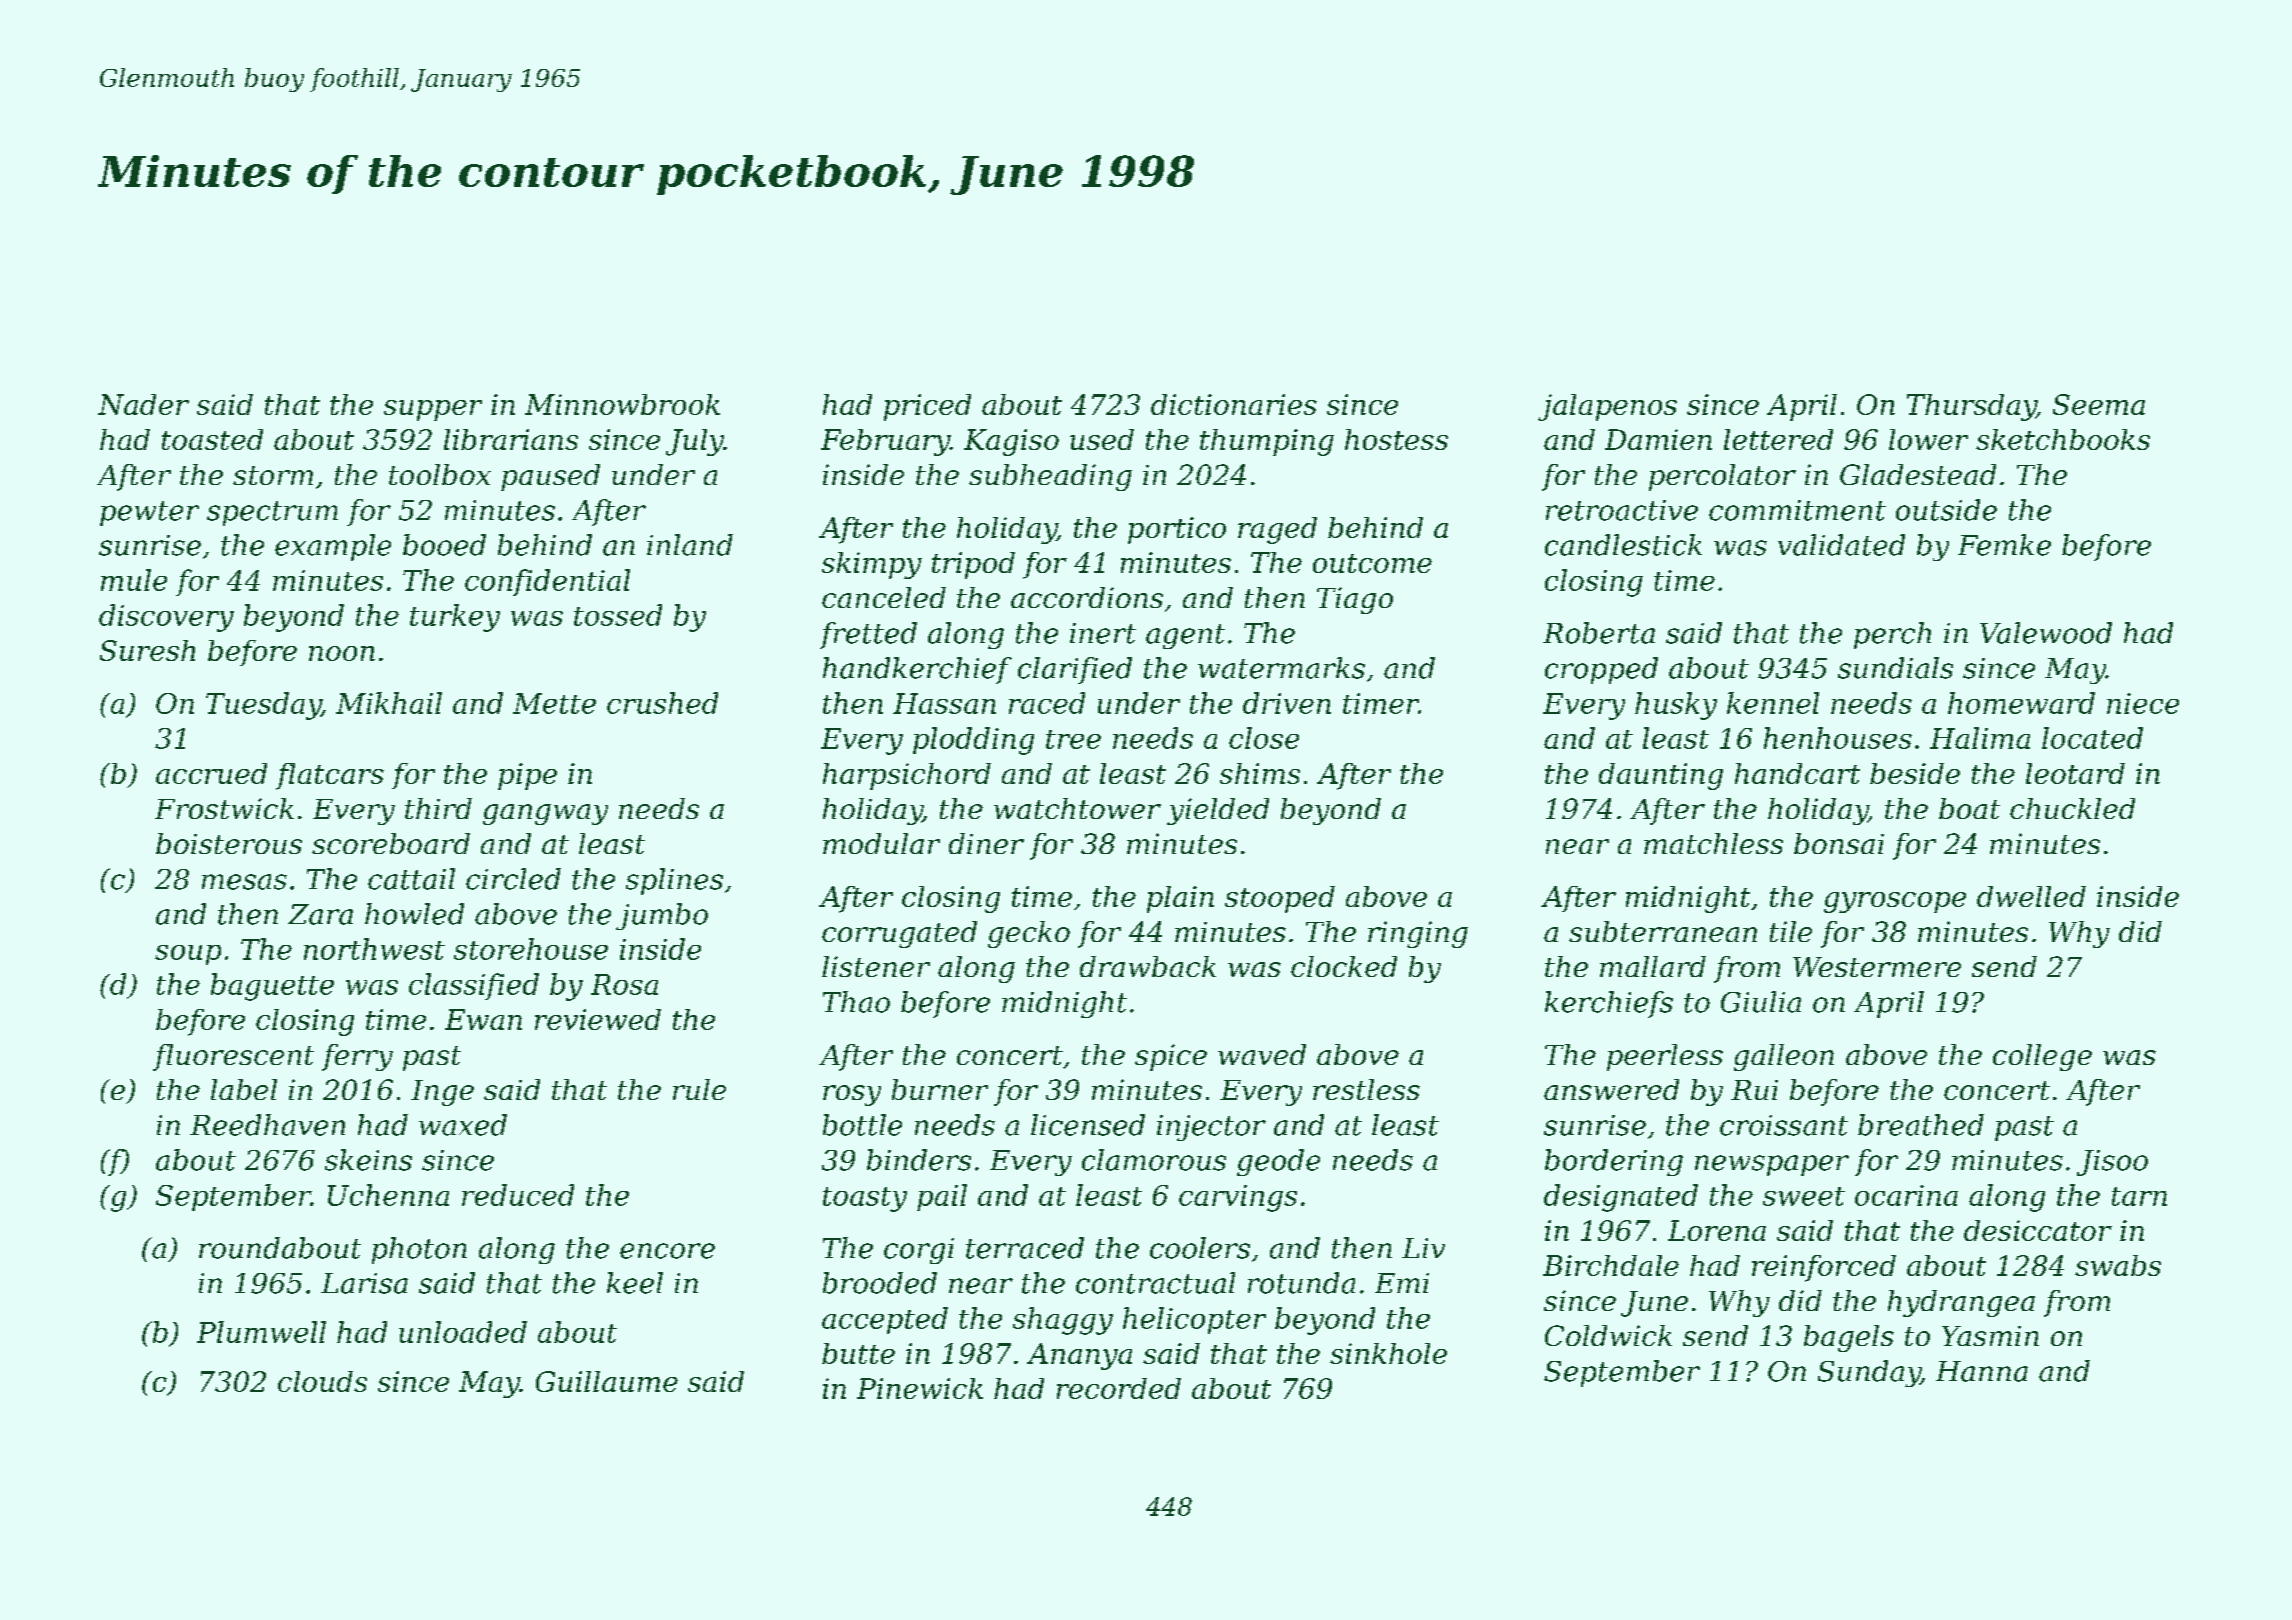 Image resolution: width=2292 pixels, height=1620 pixels. I want to click on Plumwell, so click(261, 1332).
